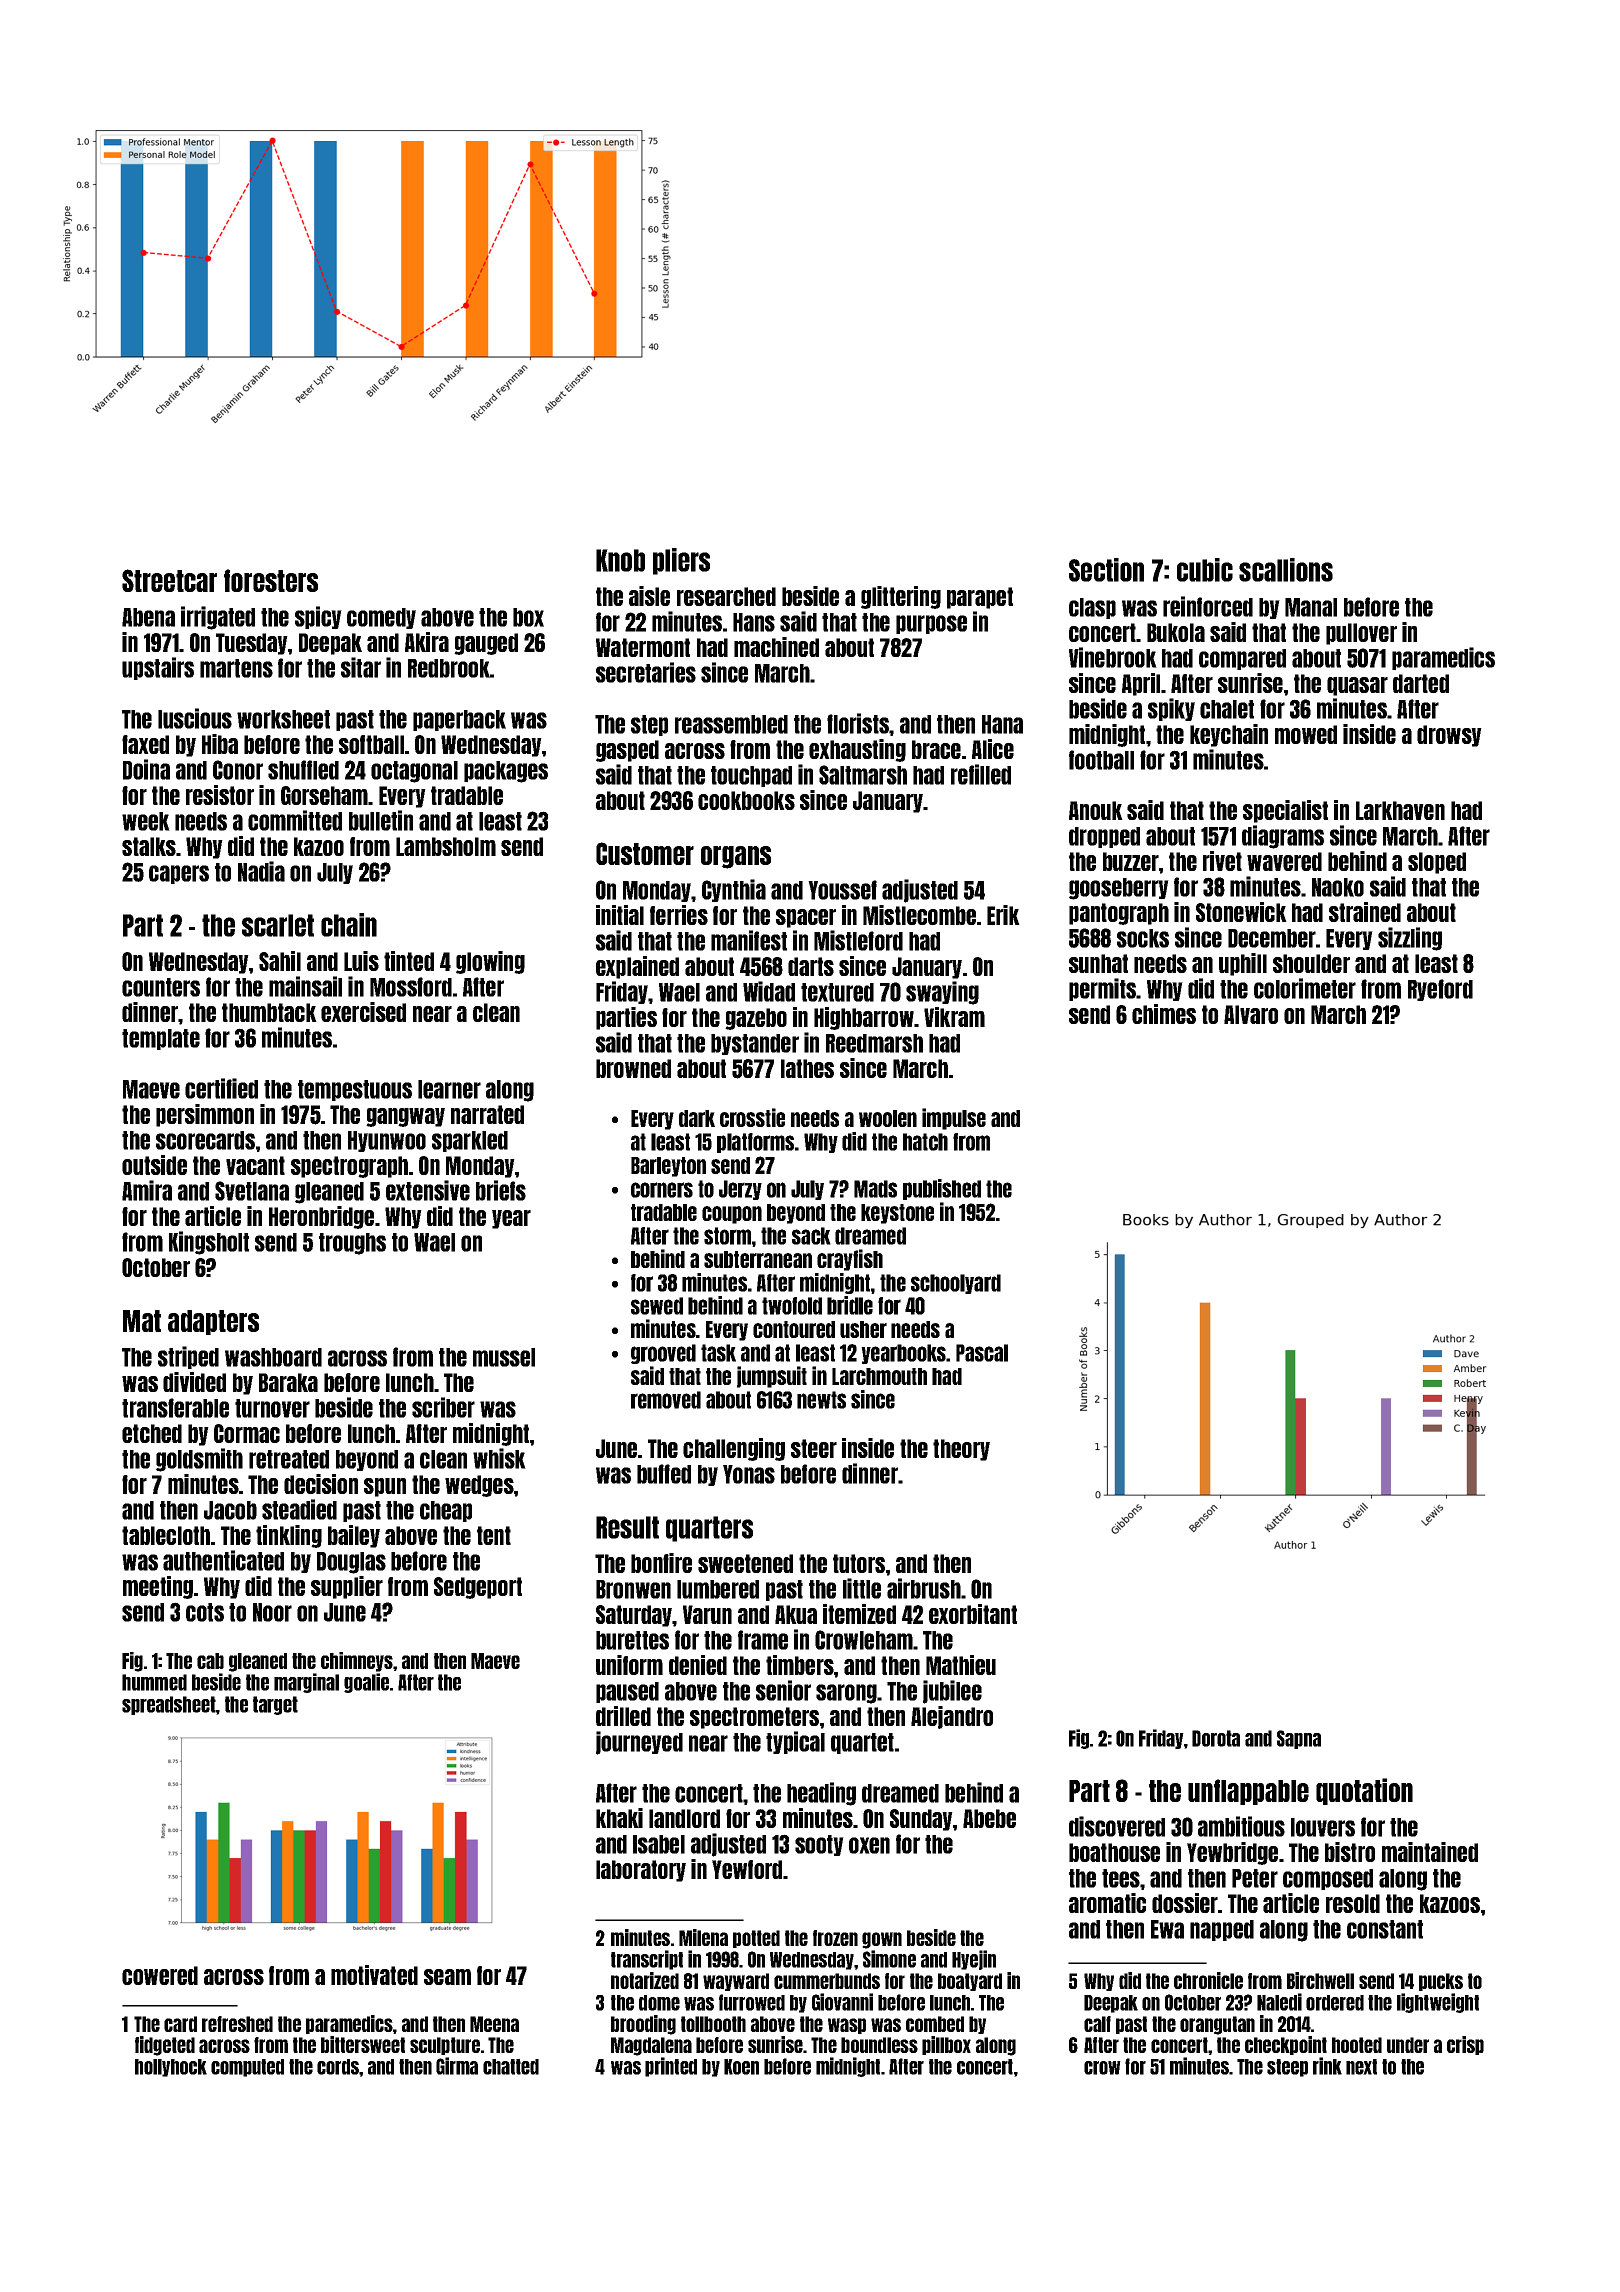  I want to click on Milena, so click(703, 1937).
